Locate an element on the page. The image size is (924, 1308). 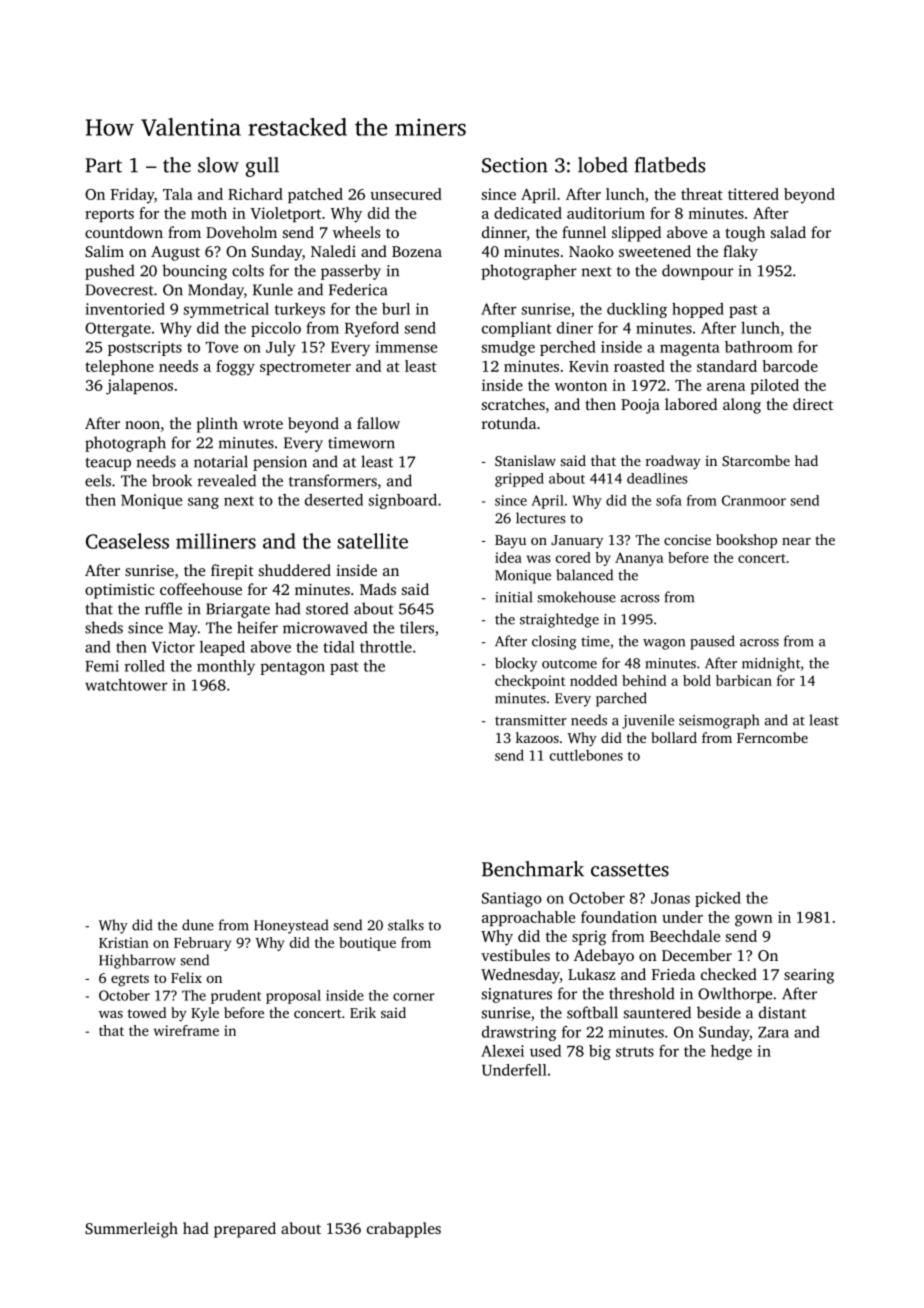
salad is located at coordinates (788, 232).
